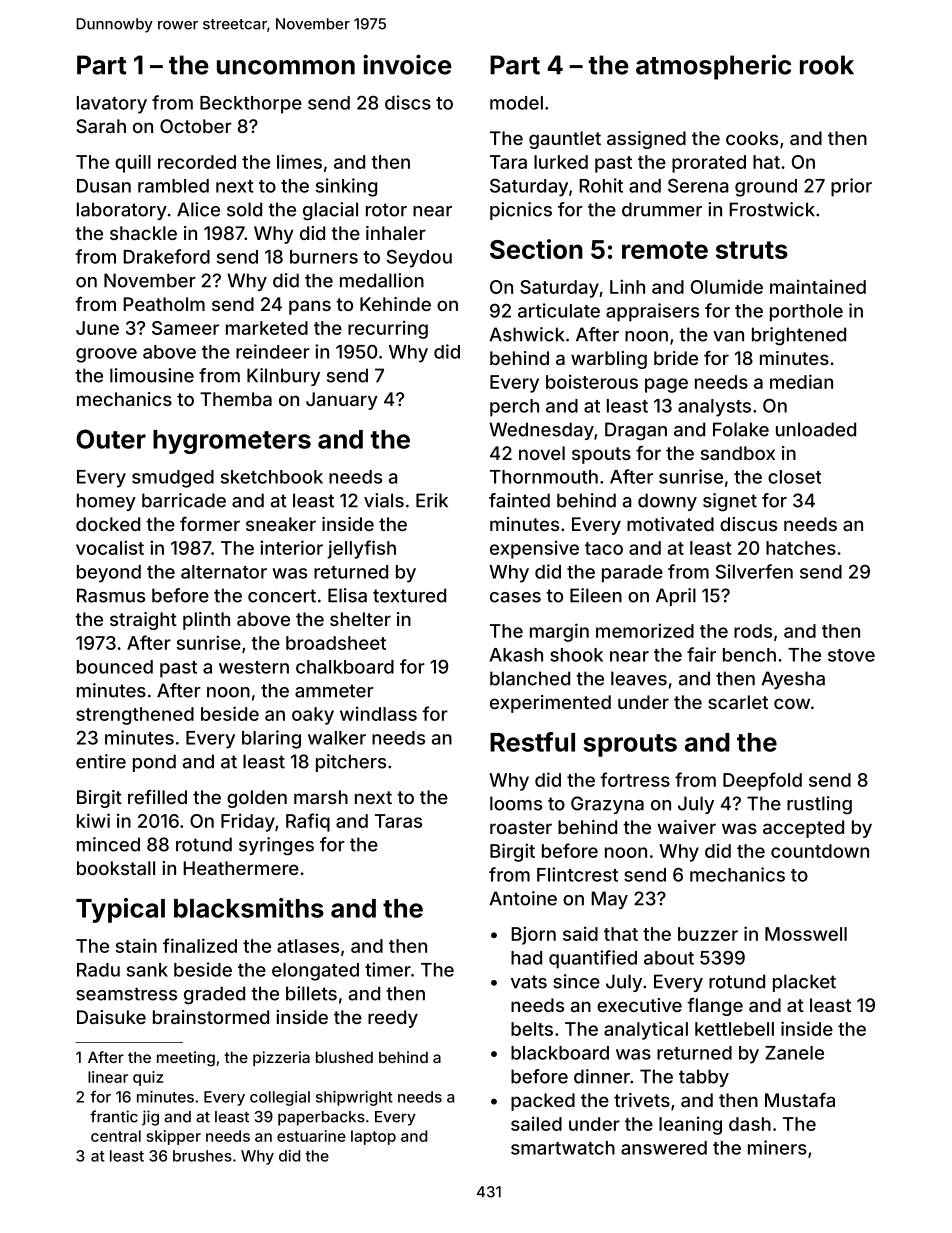 The height and width of the page is (1233, 952). Describe the element at coordinates (730, 502) in the page. I see `signet` at that location.
